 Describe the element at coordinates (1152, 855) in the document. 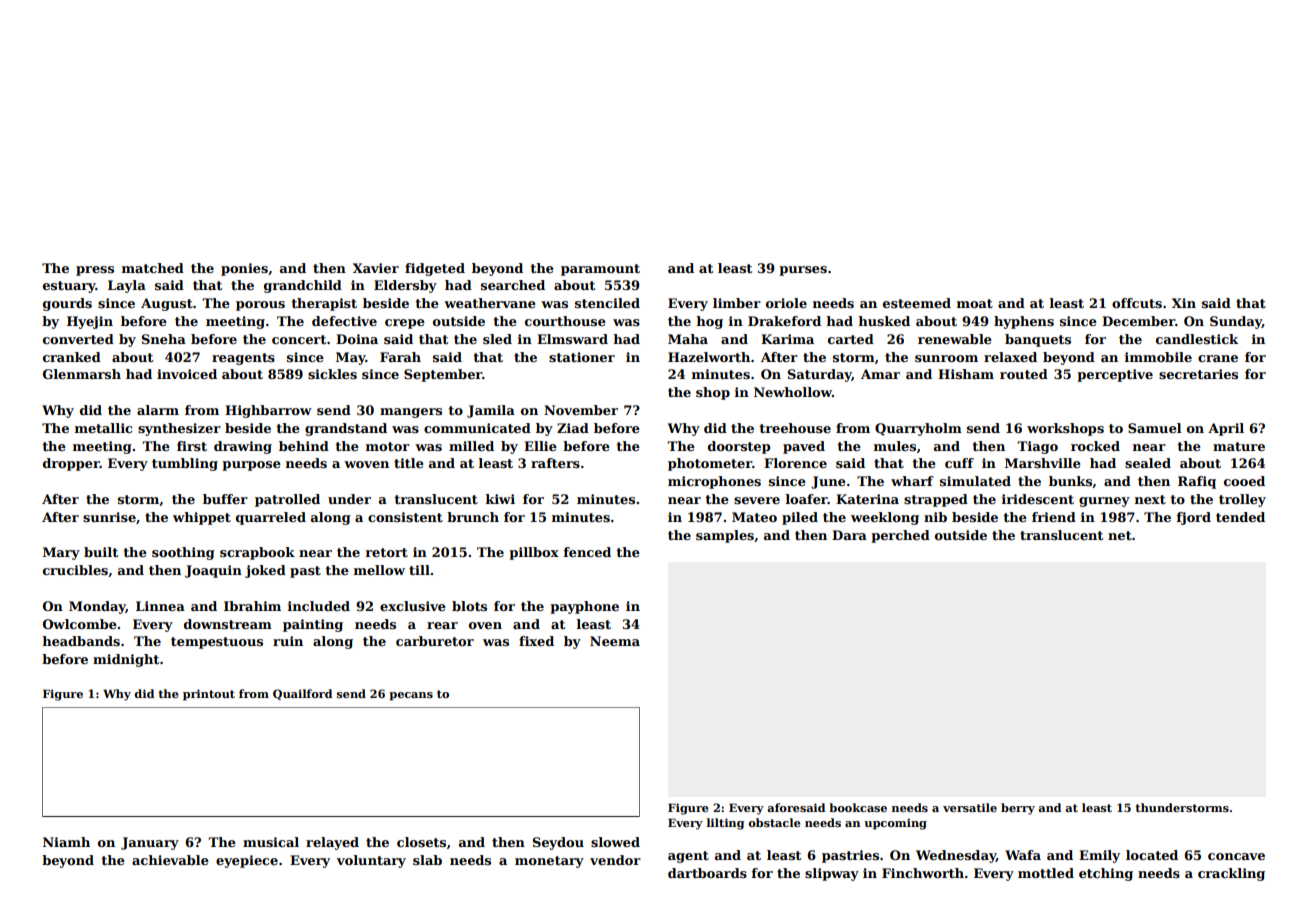

I see `located` at that location.
